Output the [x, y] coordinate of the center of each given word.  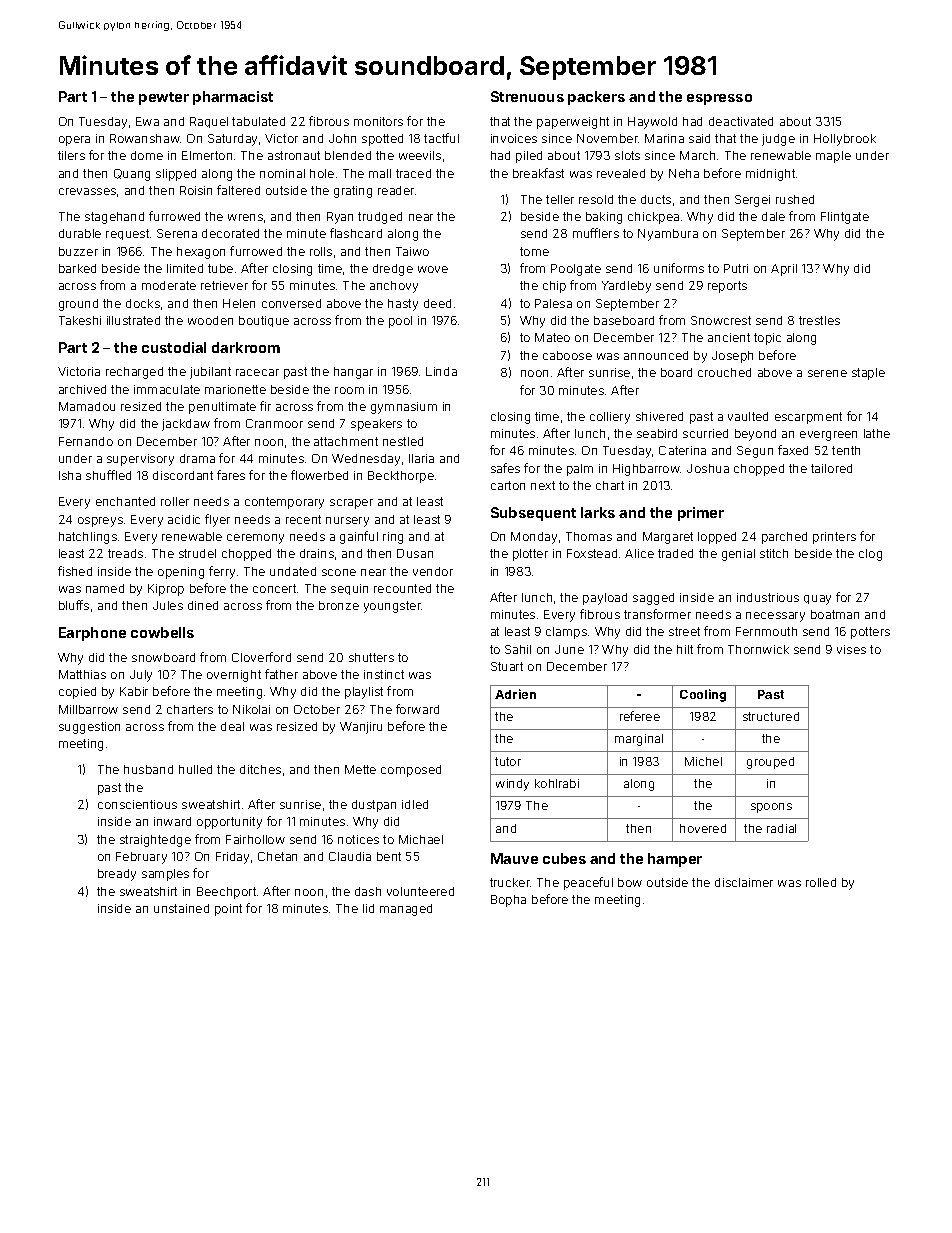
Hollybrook [845, 140]
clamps [566, 633]
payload [605, 599]
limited [185, 268]
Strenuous [527, 96]
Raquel [209, 122]
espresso [719, 99]
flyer [217, 520]
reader [396, 190]
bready [117, 875]
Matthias [82, 674]
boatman [835, 614]
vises [851, 649]
